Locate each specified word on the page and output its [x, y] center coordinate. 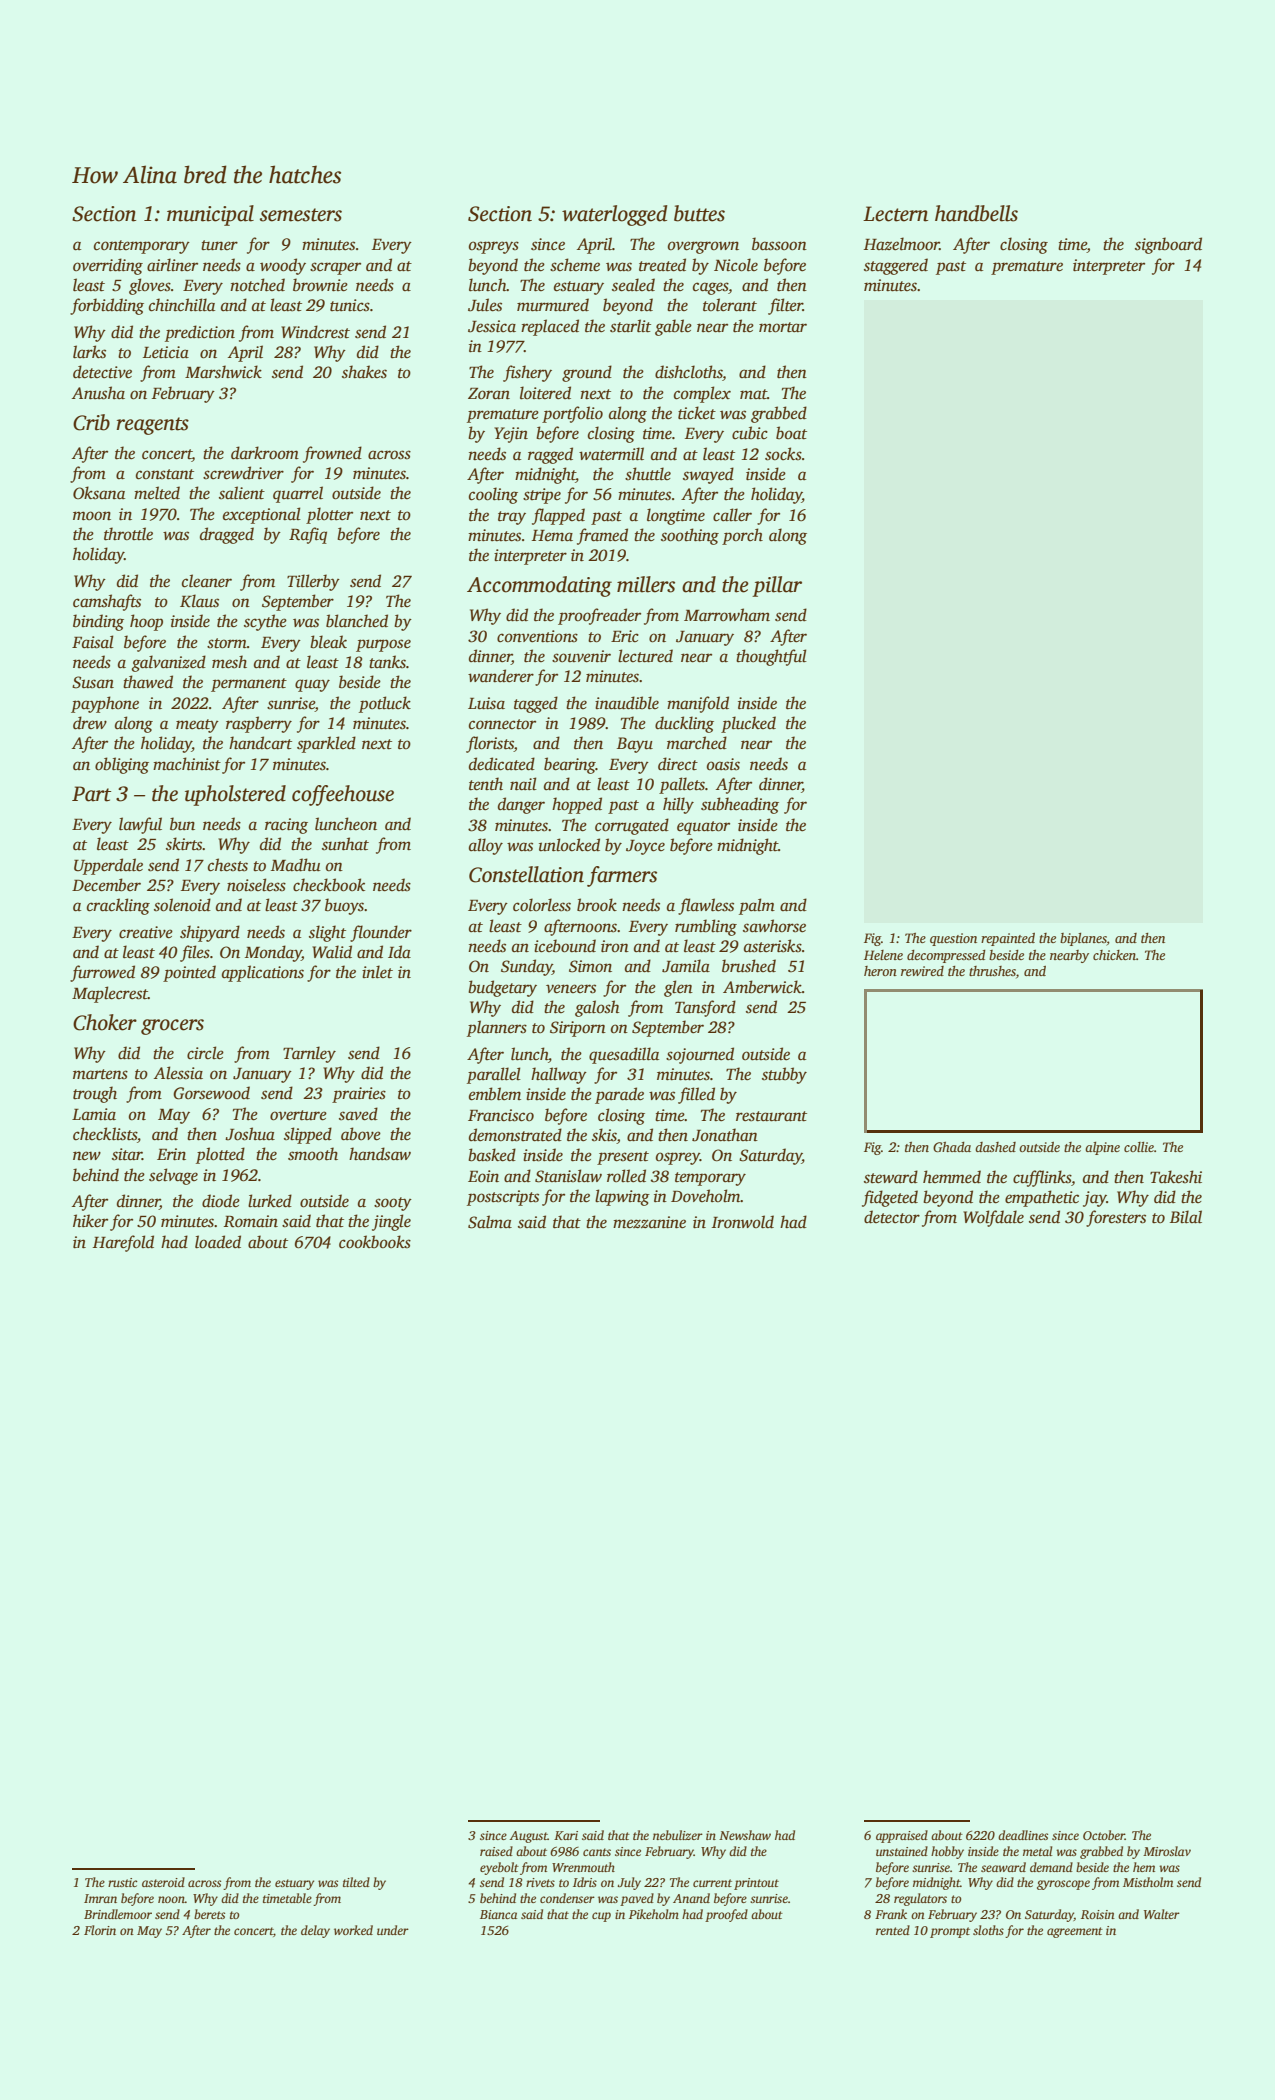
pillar [777, 586]
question [953, 939]
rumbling [706, 927]
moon [92, 516]
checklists [105, 1134]
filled [696, 1095]
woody [283, 266]
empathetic [1042, 1198]
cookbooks [375, 1242]
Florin [100, 1930]
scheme [575, 265]
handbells [976, 213]
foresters [1116, 1218]
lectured [645, 656]
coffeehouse [343, 795]
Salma [490, 1222]
